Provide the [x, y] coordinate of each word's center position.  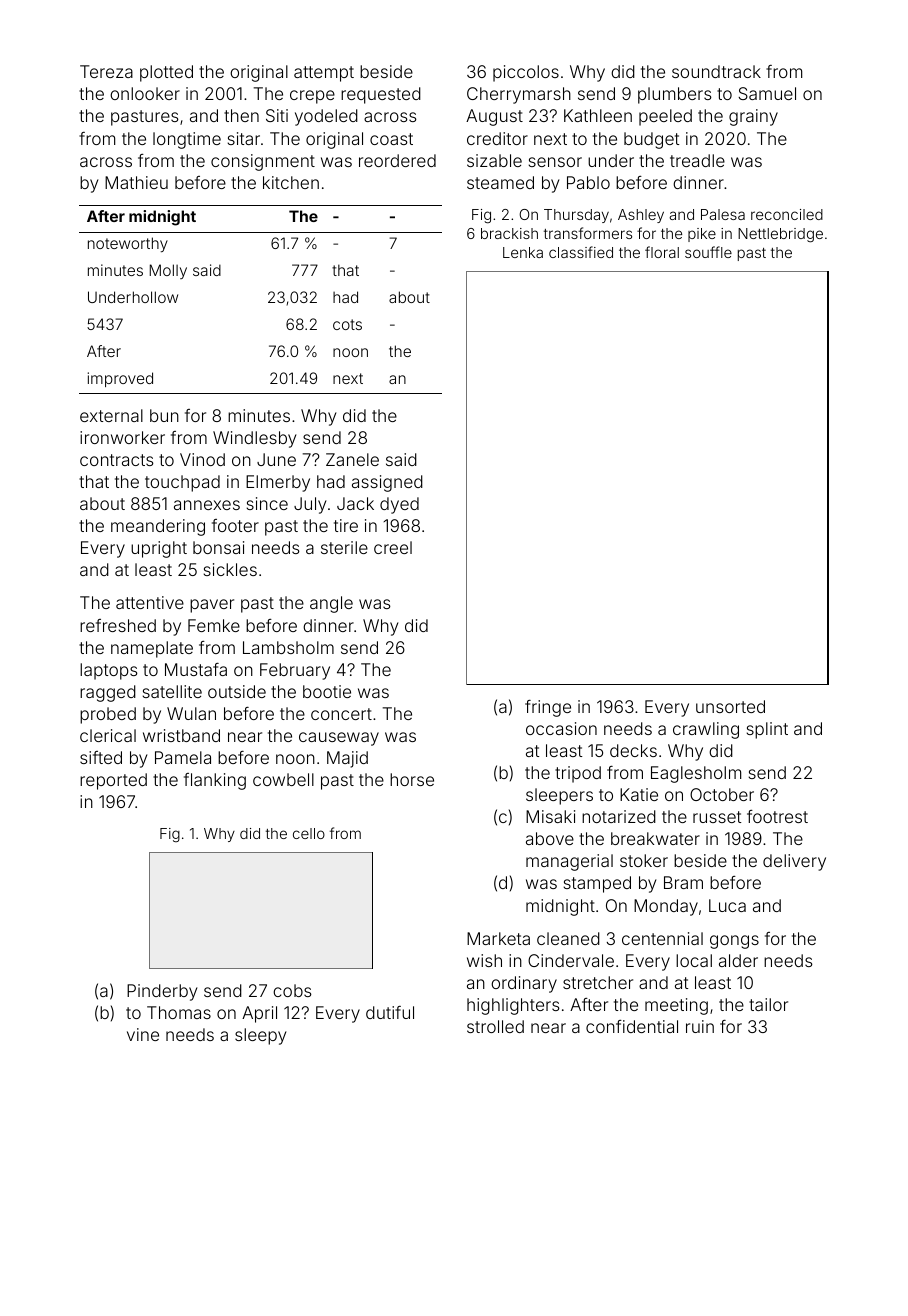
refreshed [118, 625]
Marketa [498, 938]
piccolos [526, 73]
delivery [794, 862]
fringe [548, 708]
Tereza [106, 71]
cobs [292, 990]
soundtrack [716, 71]
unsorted [730, 706]
